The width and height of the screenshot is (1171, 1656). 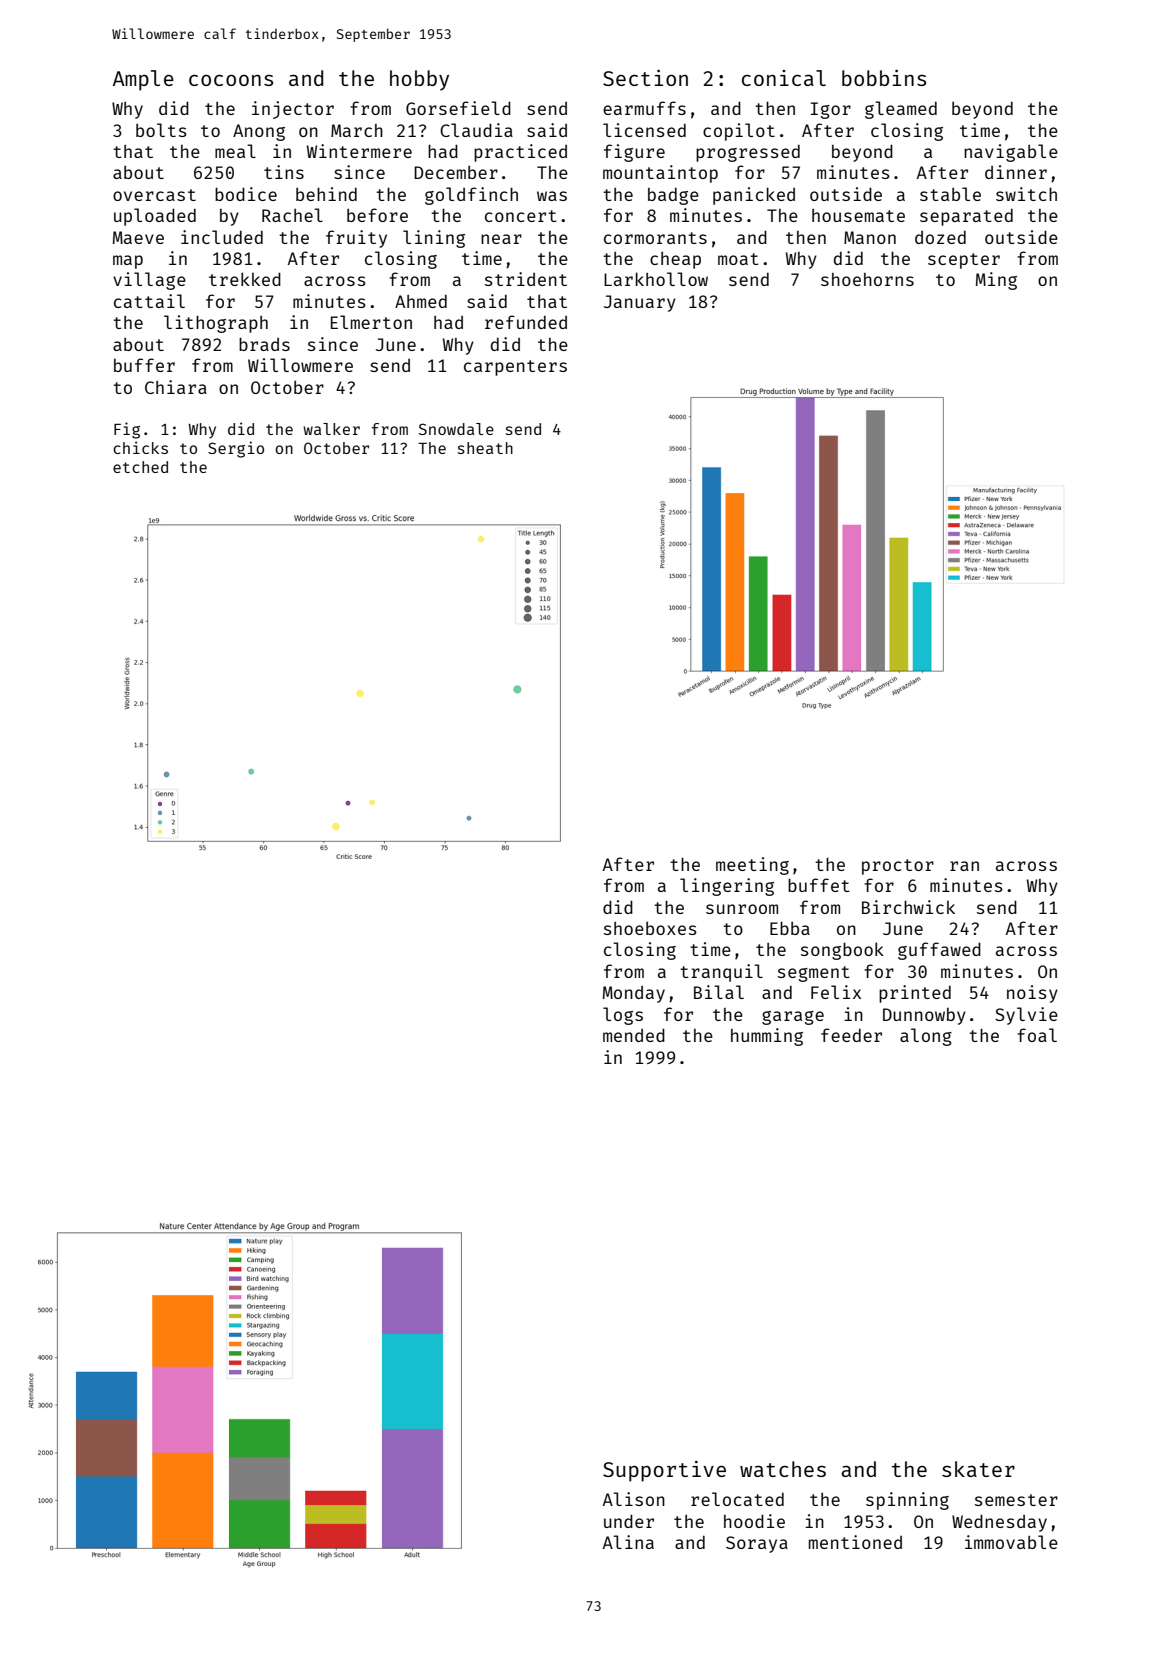 I want to click on hobby, so click(x=419, y=80).
